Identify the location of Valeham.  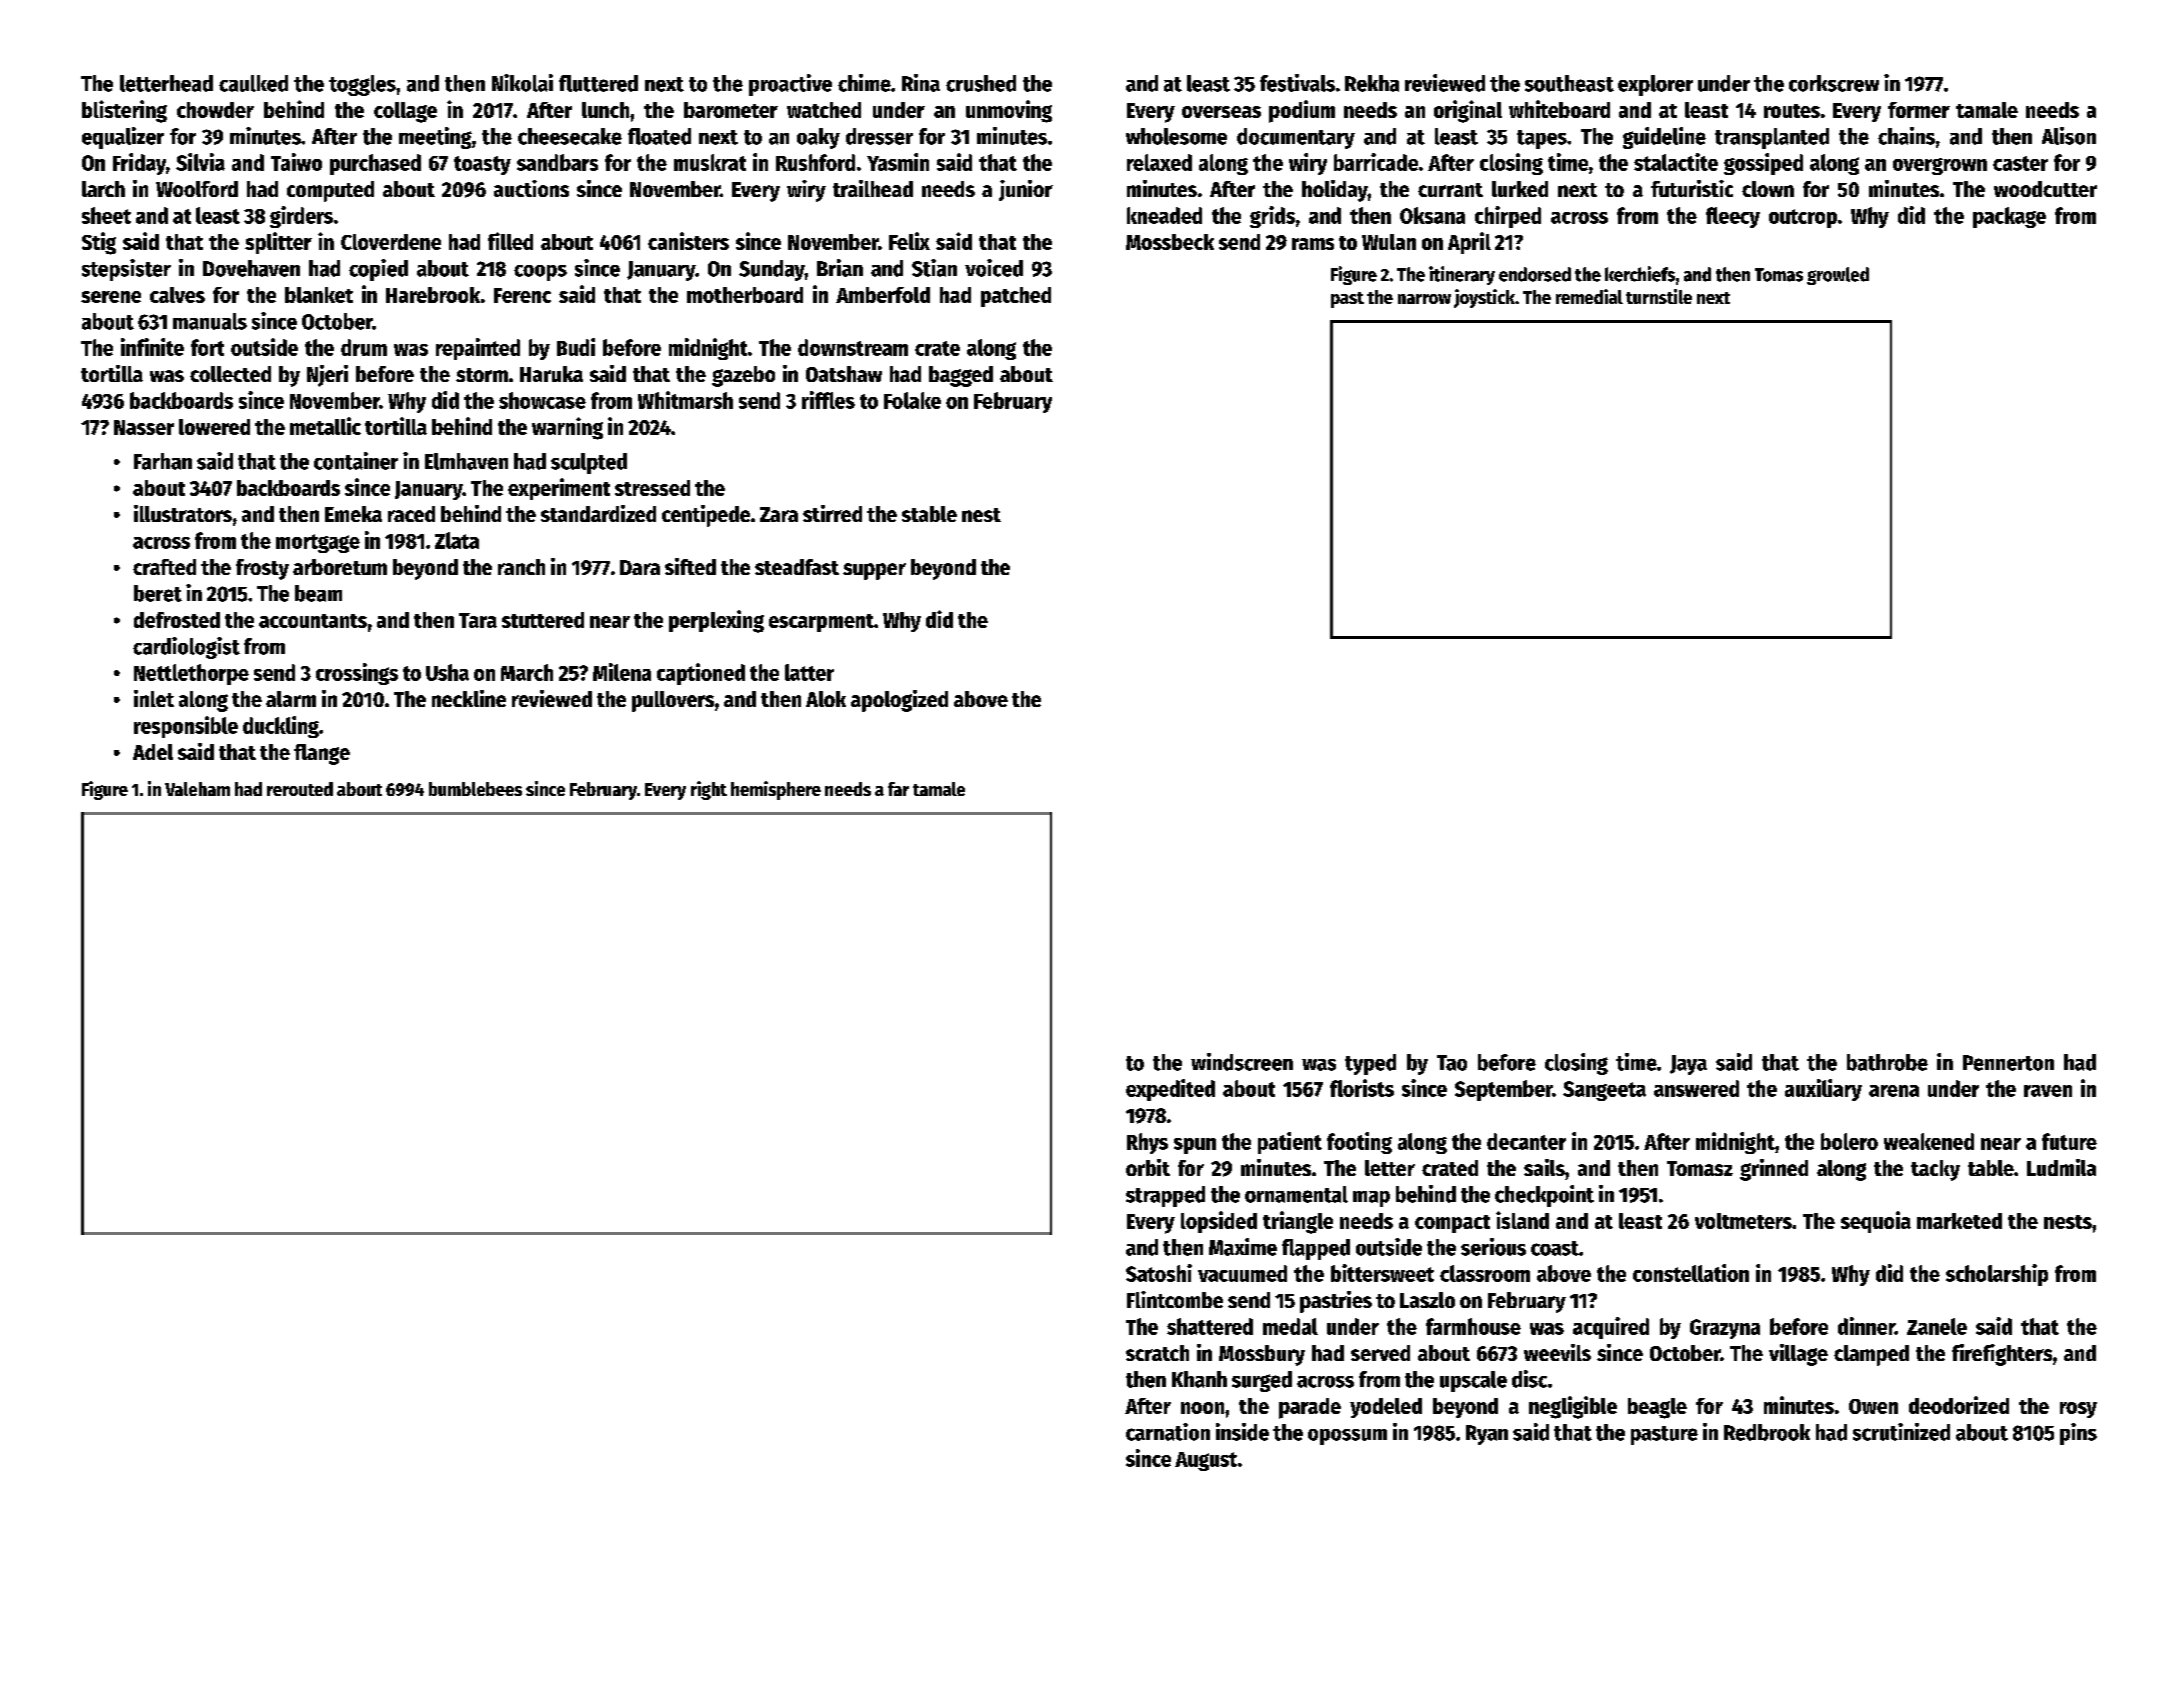
(197, 789).
